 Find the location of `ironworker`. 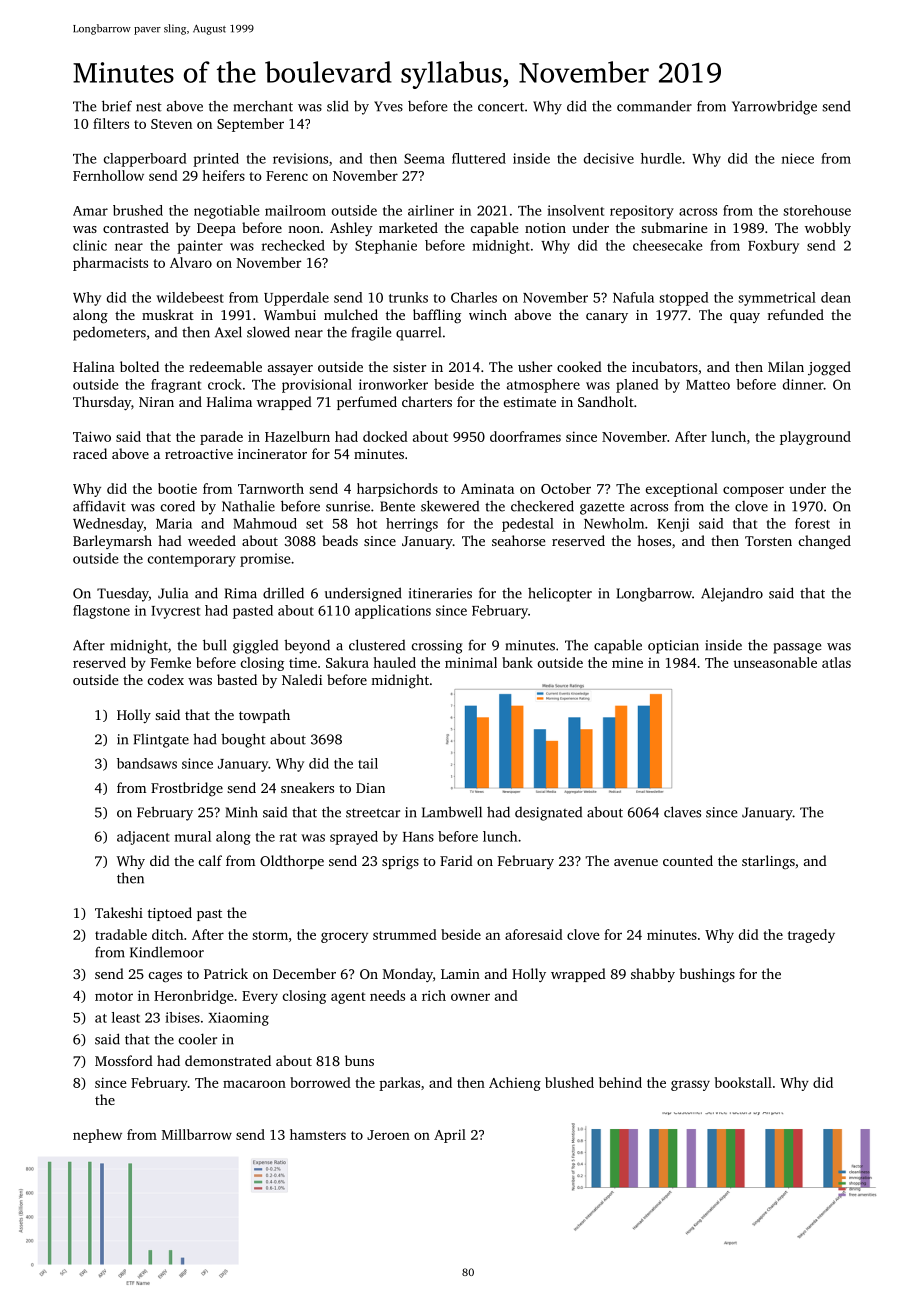

ironworker is located at coordinates (393, 384).
